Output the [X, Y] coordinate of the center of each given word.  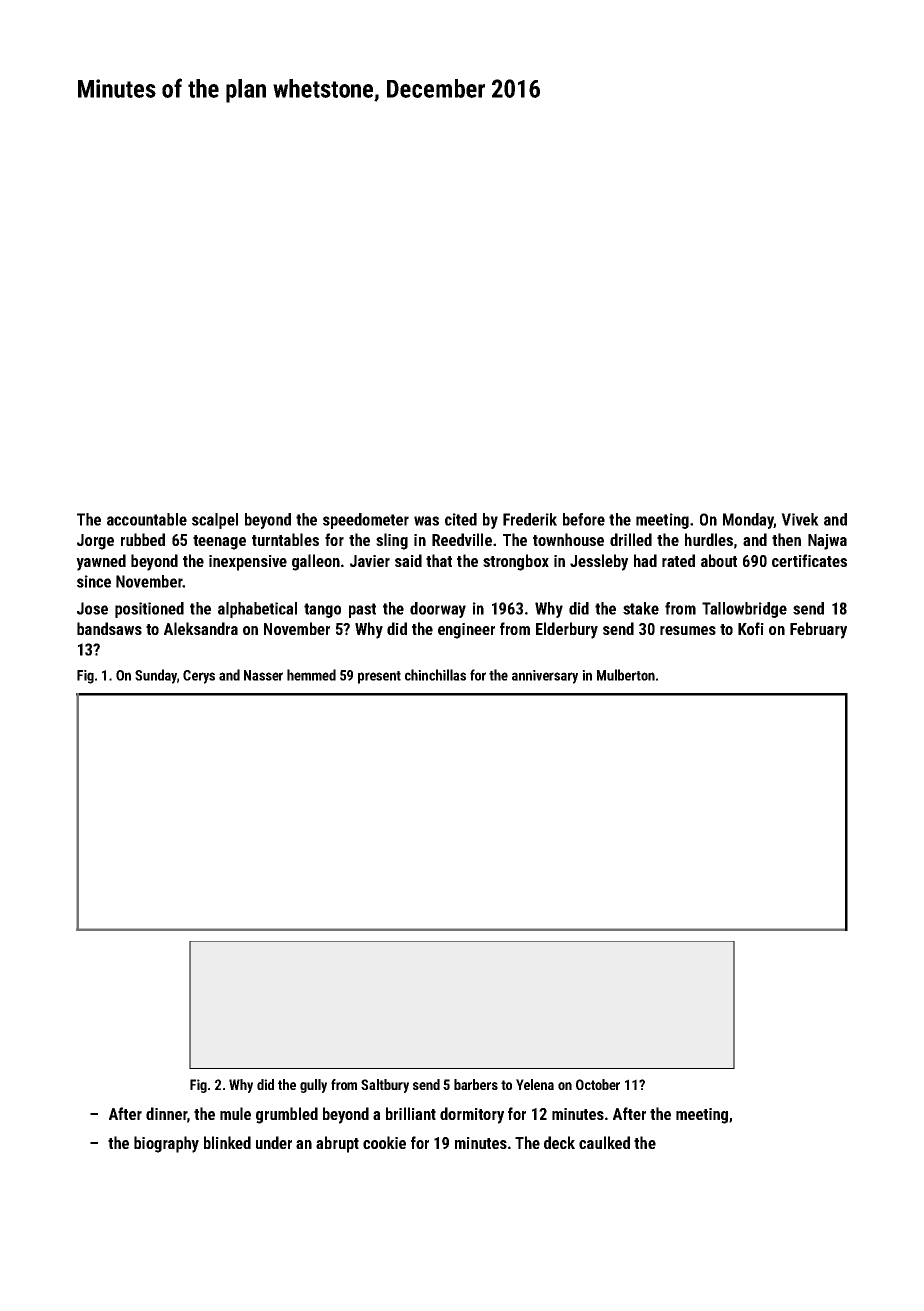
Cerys [199, 677]
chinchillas [435, 675]
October [598, 1084]
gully [313, 1086]
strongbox [516, 562]
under [274, 1142]
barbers [476, 1084]
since [94, 581]
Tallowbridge [744, 610]
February [818, 630]
